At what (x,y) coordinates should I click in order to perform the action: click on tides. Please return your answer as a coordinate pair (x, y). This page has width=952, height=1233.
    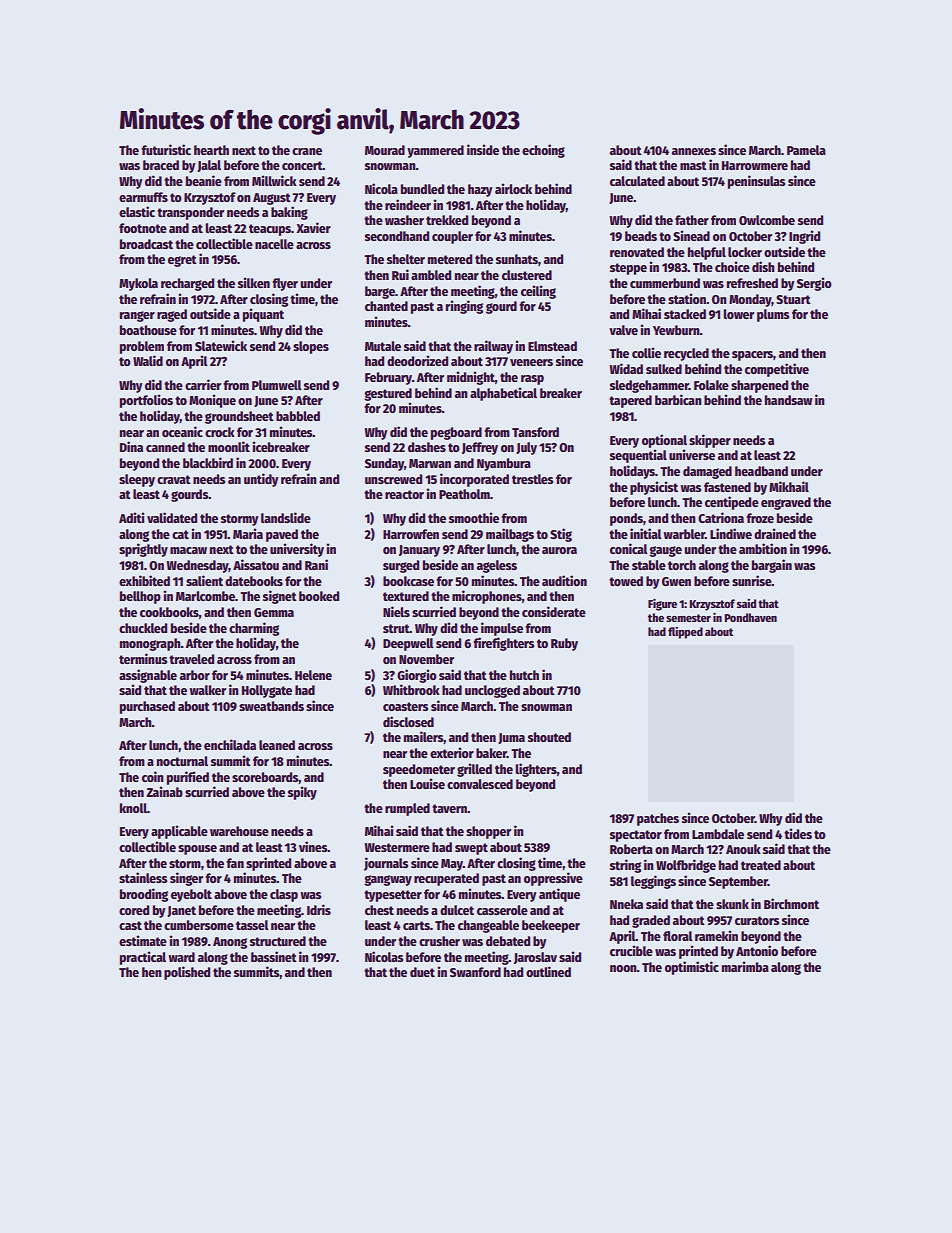
    Looking at the image, I should click on (798, 833).
